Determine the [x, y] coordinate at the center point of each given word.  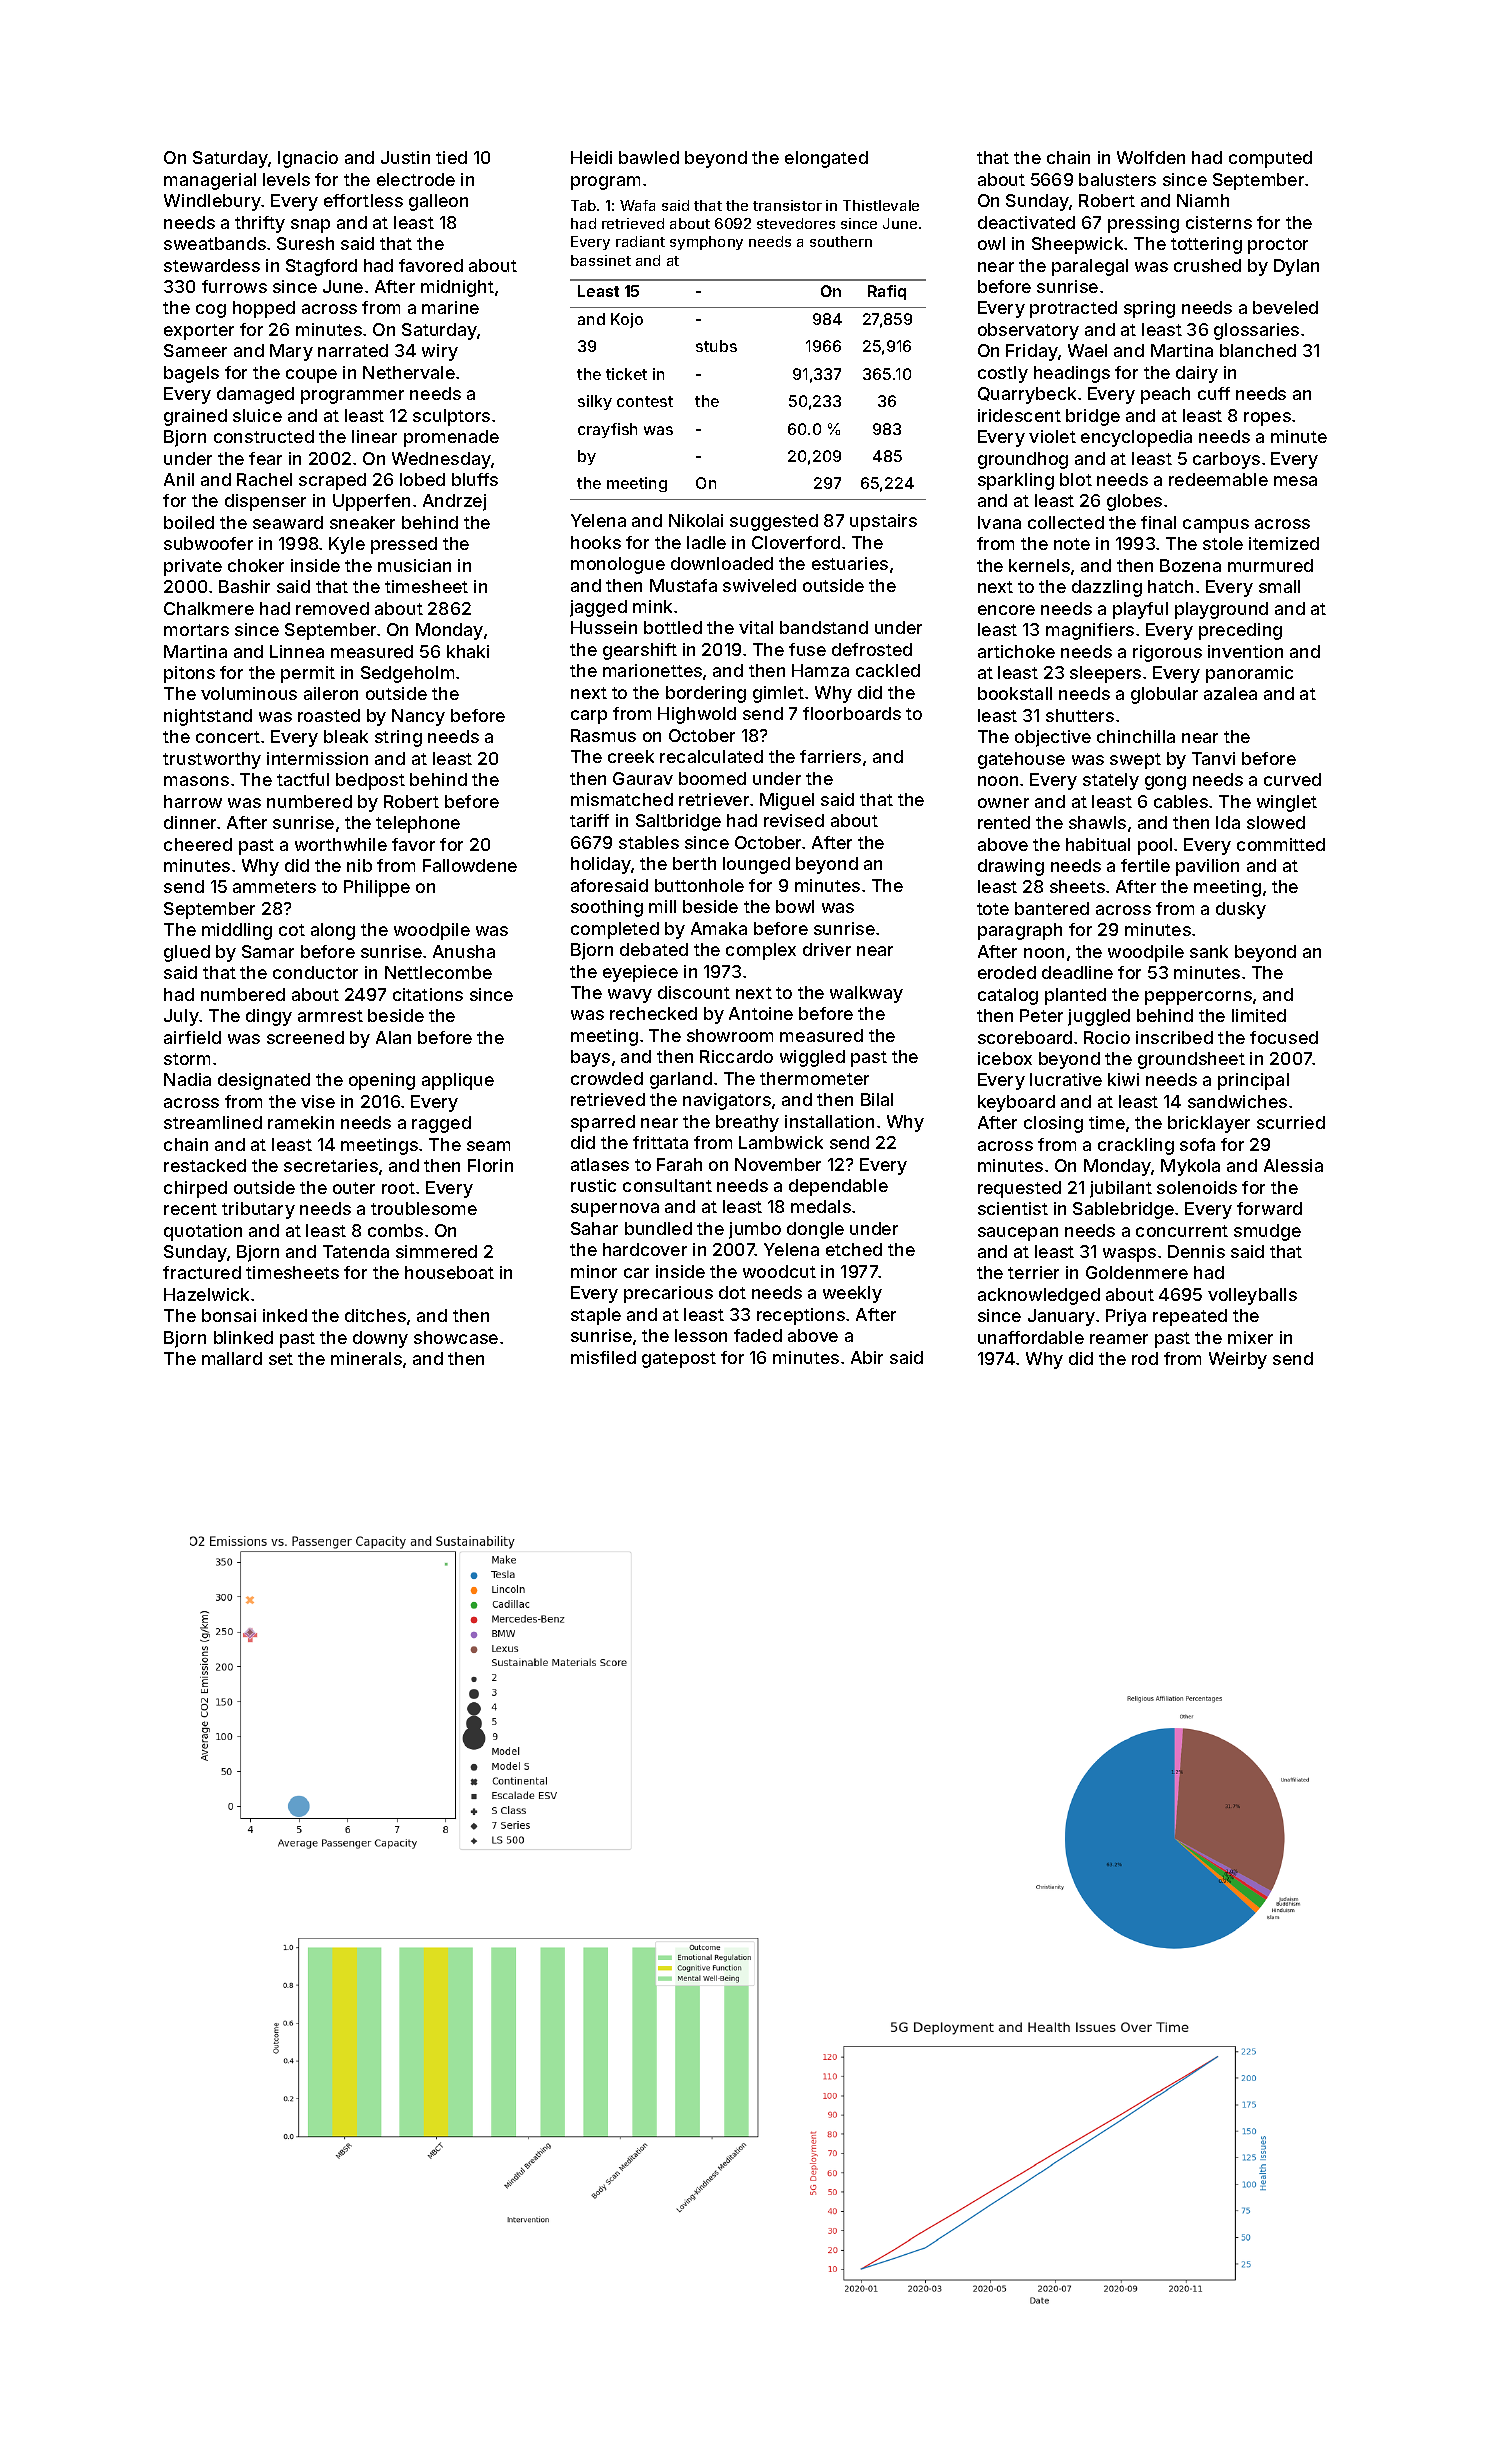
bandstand [824, 627]
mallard [232, 1358]
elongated [826, 159]
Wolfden [1151, 157]
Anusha [464, 951]
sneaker [362, 522]
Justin [405, 157]
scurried [1291, 1122]
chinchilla [1136, 736]
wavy [630, 996]
